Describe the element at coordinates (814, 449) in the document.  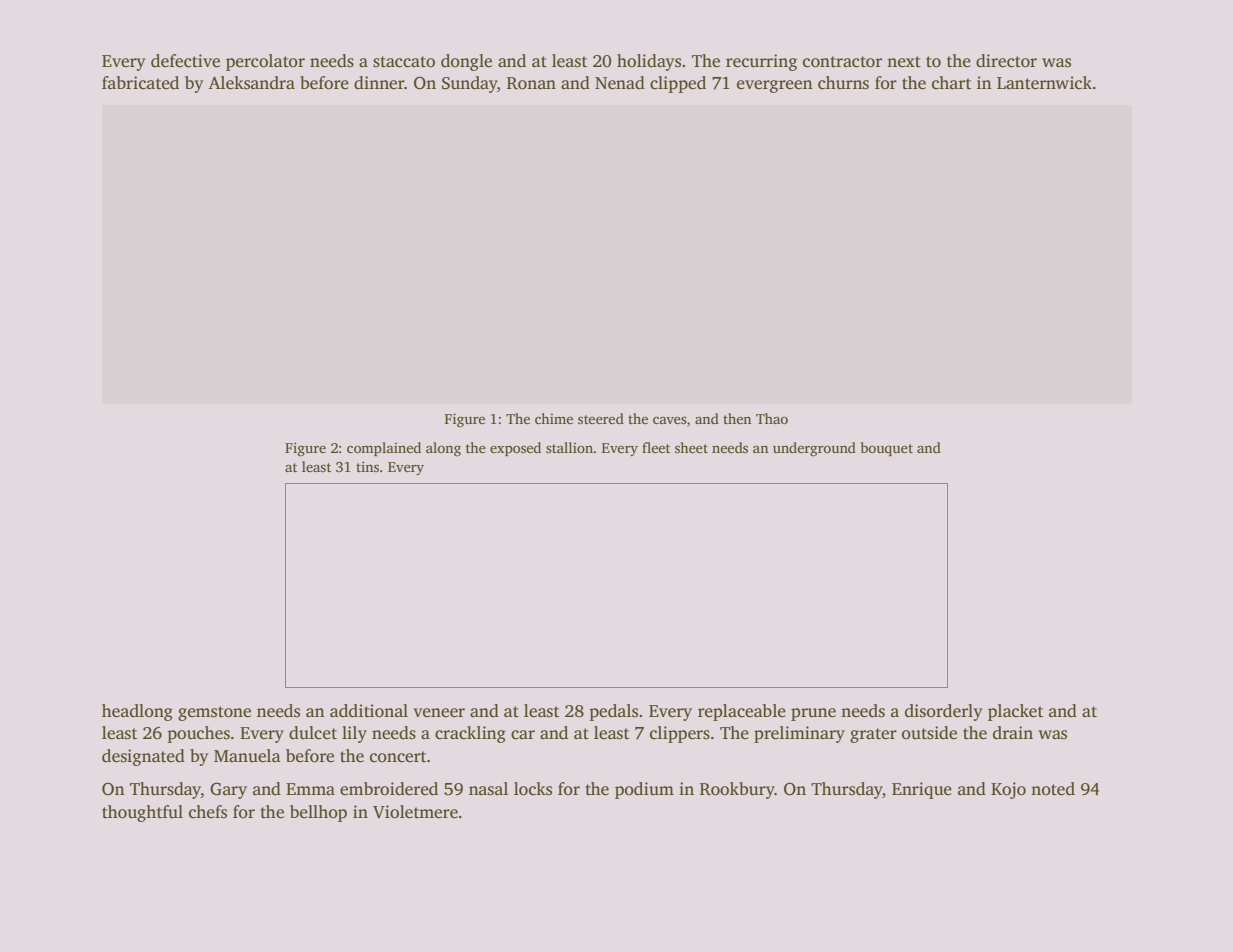
I see `underground` at that location.
